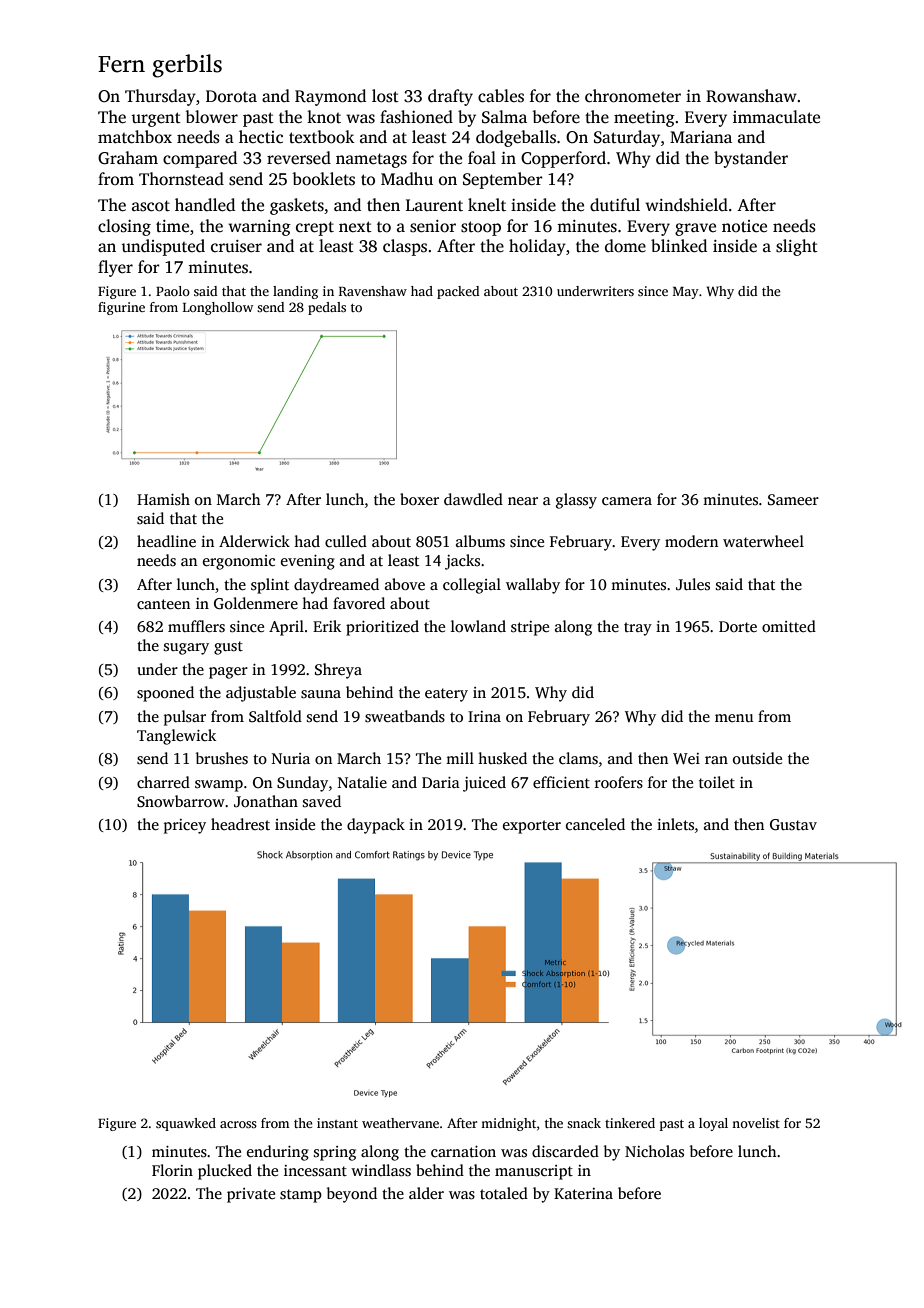 This screenshot has height=1308, width=924. What do you see at coordinates (373, 291) in the screenshot?
I see `Ravenshaw` at bounding box center [373, 291].
